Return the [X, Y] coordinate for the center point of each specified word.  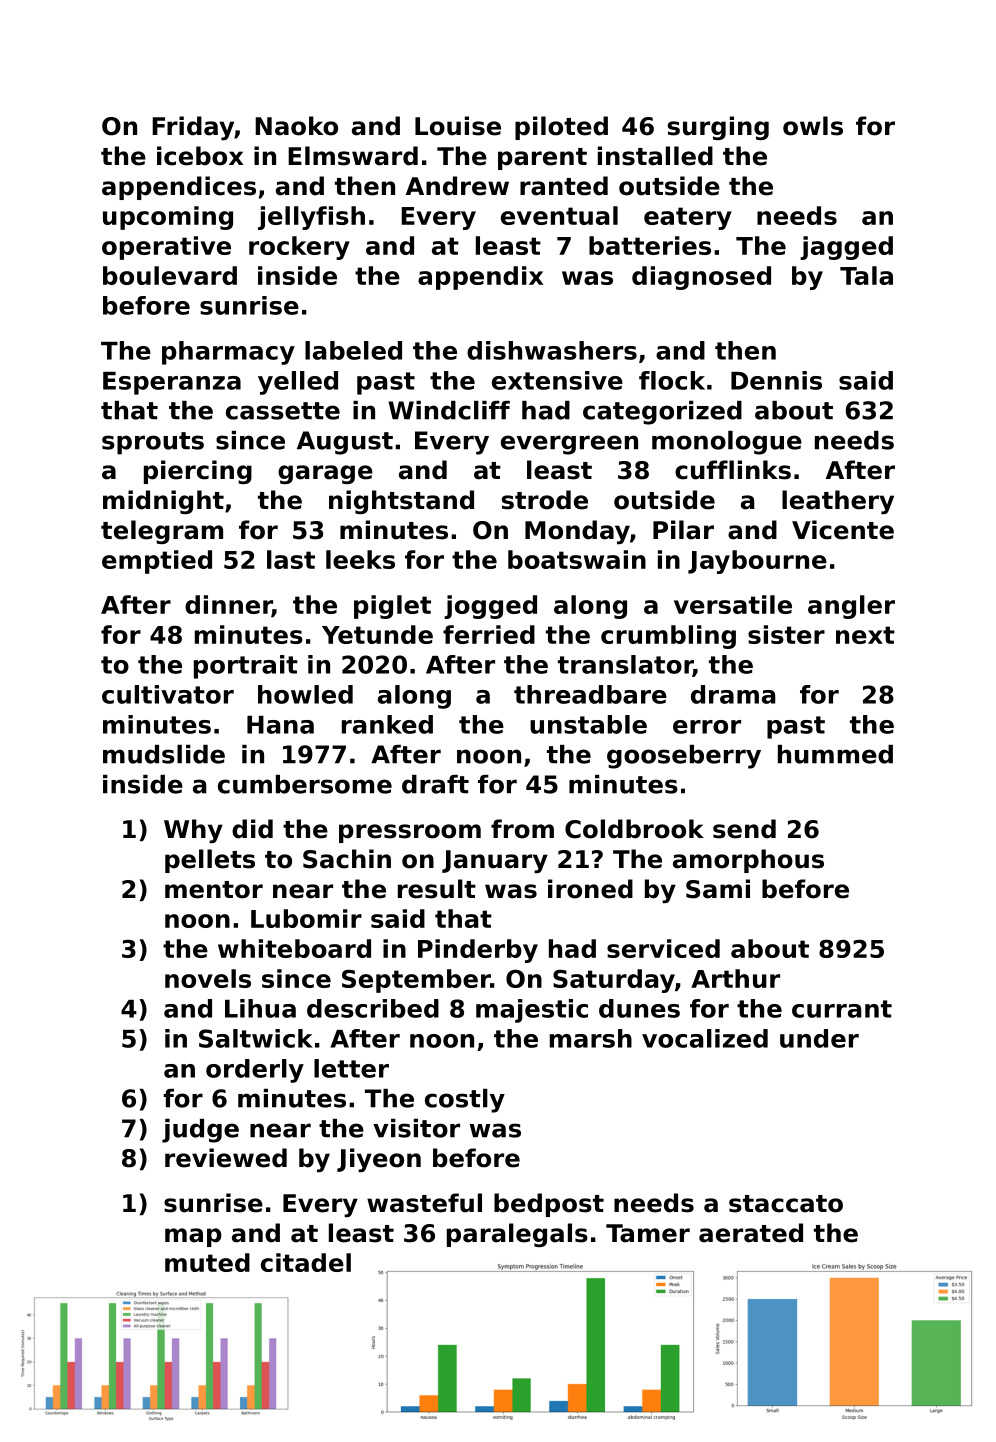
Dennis [776, 380]
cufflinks [733, 470]
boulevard [170, 275]
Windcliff [449, 410]
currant [842, 1009]
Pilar [683, 530]
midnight [163, 502]
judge [200, 1131]
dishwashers [552, 350]
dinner [228, 606]
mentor [214, 890]
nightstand [401, 502]
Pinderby [478, 951]
